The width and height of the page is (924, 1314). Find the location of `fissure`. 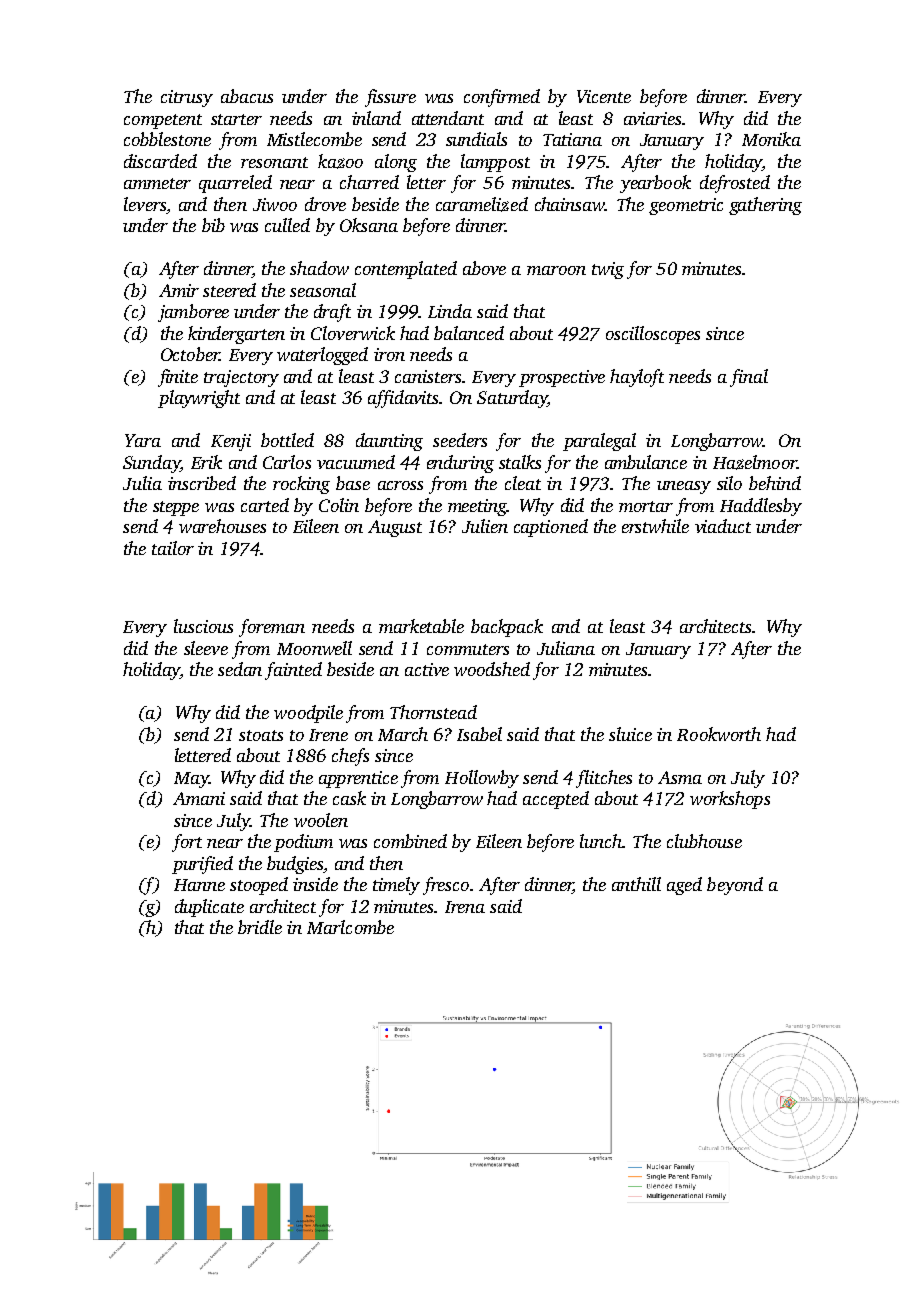

fissure is located at coordinates (390, 98).
